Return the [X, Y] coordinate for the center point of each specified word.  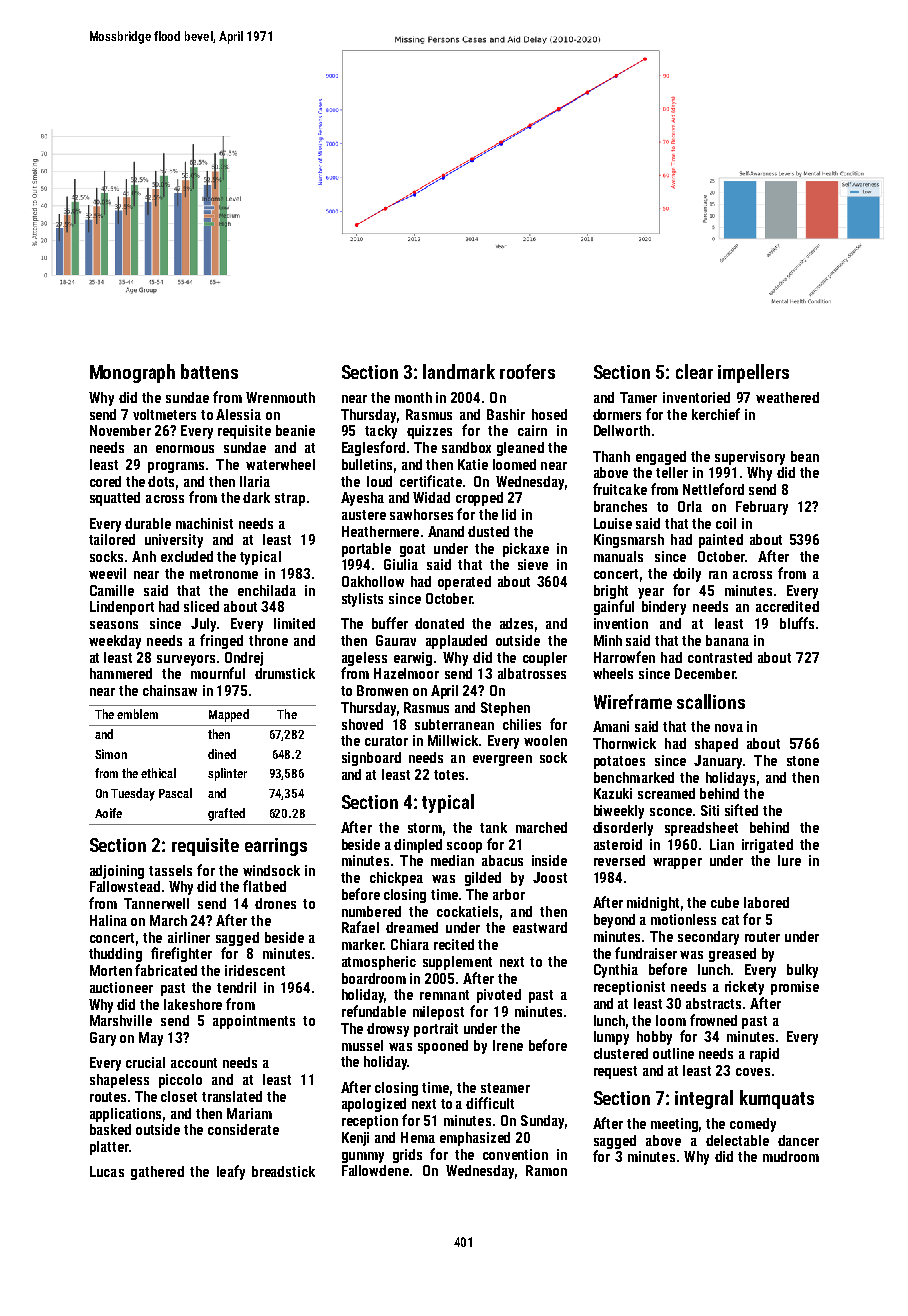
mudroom [791, 1156]
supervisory [750, 458]
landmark [459, 371]
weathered [787, 397]
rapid [764, 1055]
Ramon [546, 1170]
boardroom [374, 978]
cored [105, 481]
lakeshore [193, 1004]
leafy [231, 1172]
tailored [112, 539]
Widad [431, 497]
